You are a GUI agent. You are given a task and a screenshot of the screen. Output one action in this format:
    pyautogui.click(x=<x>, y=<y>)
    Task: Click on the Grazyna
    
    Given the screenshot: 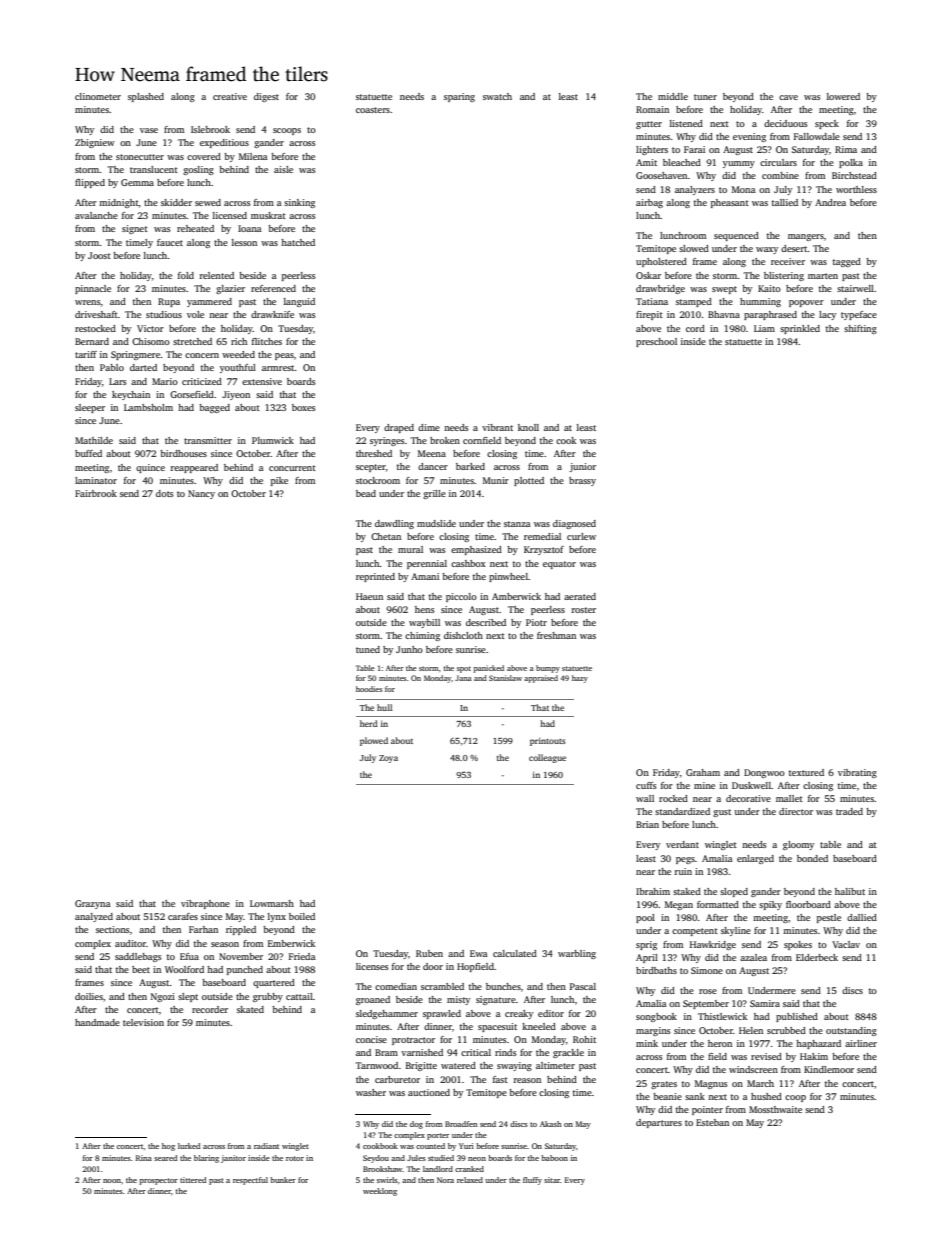 What is the action you would take?
    pyautogui.click(x=93, y=904)
